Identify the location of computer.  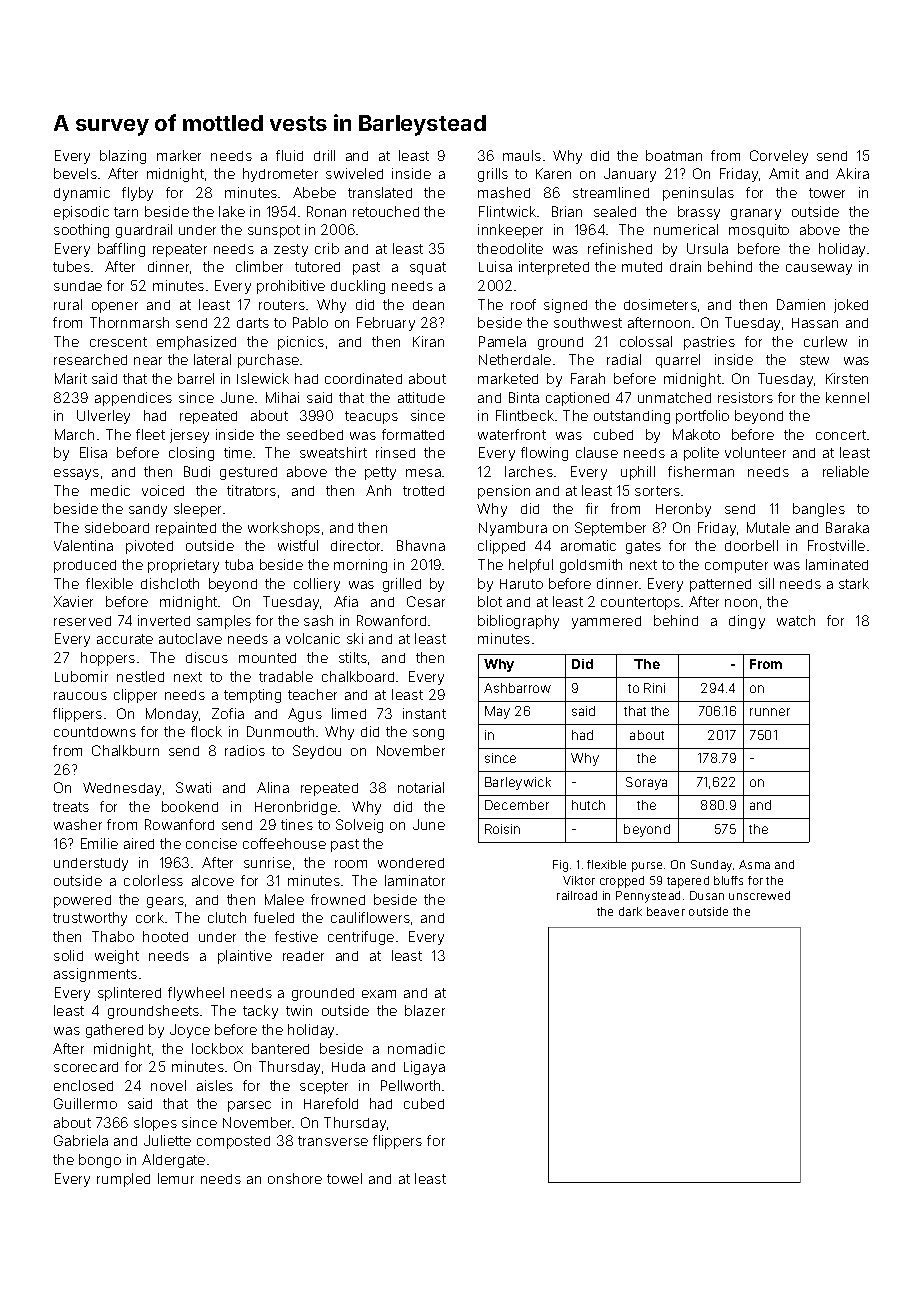
(736, 566).
